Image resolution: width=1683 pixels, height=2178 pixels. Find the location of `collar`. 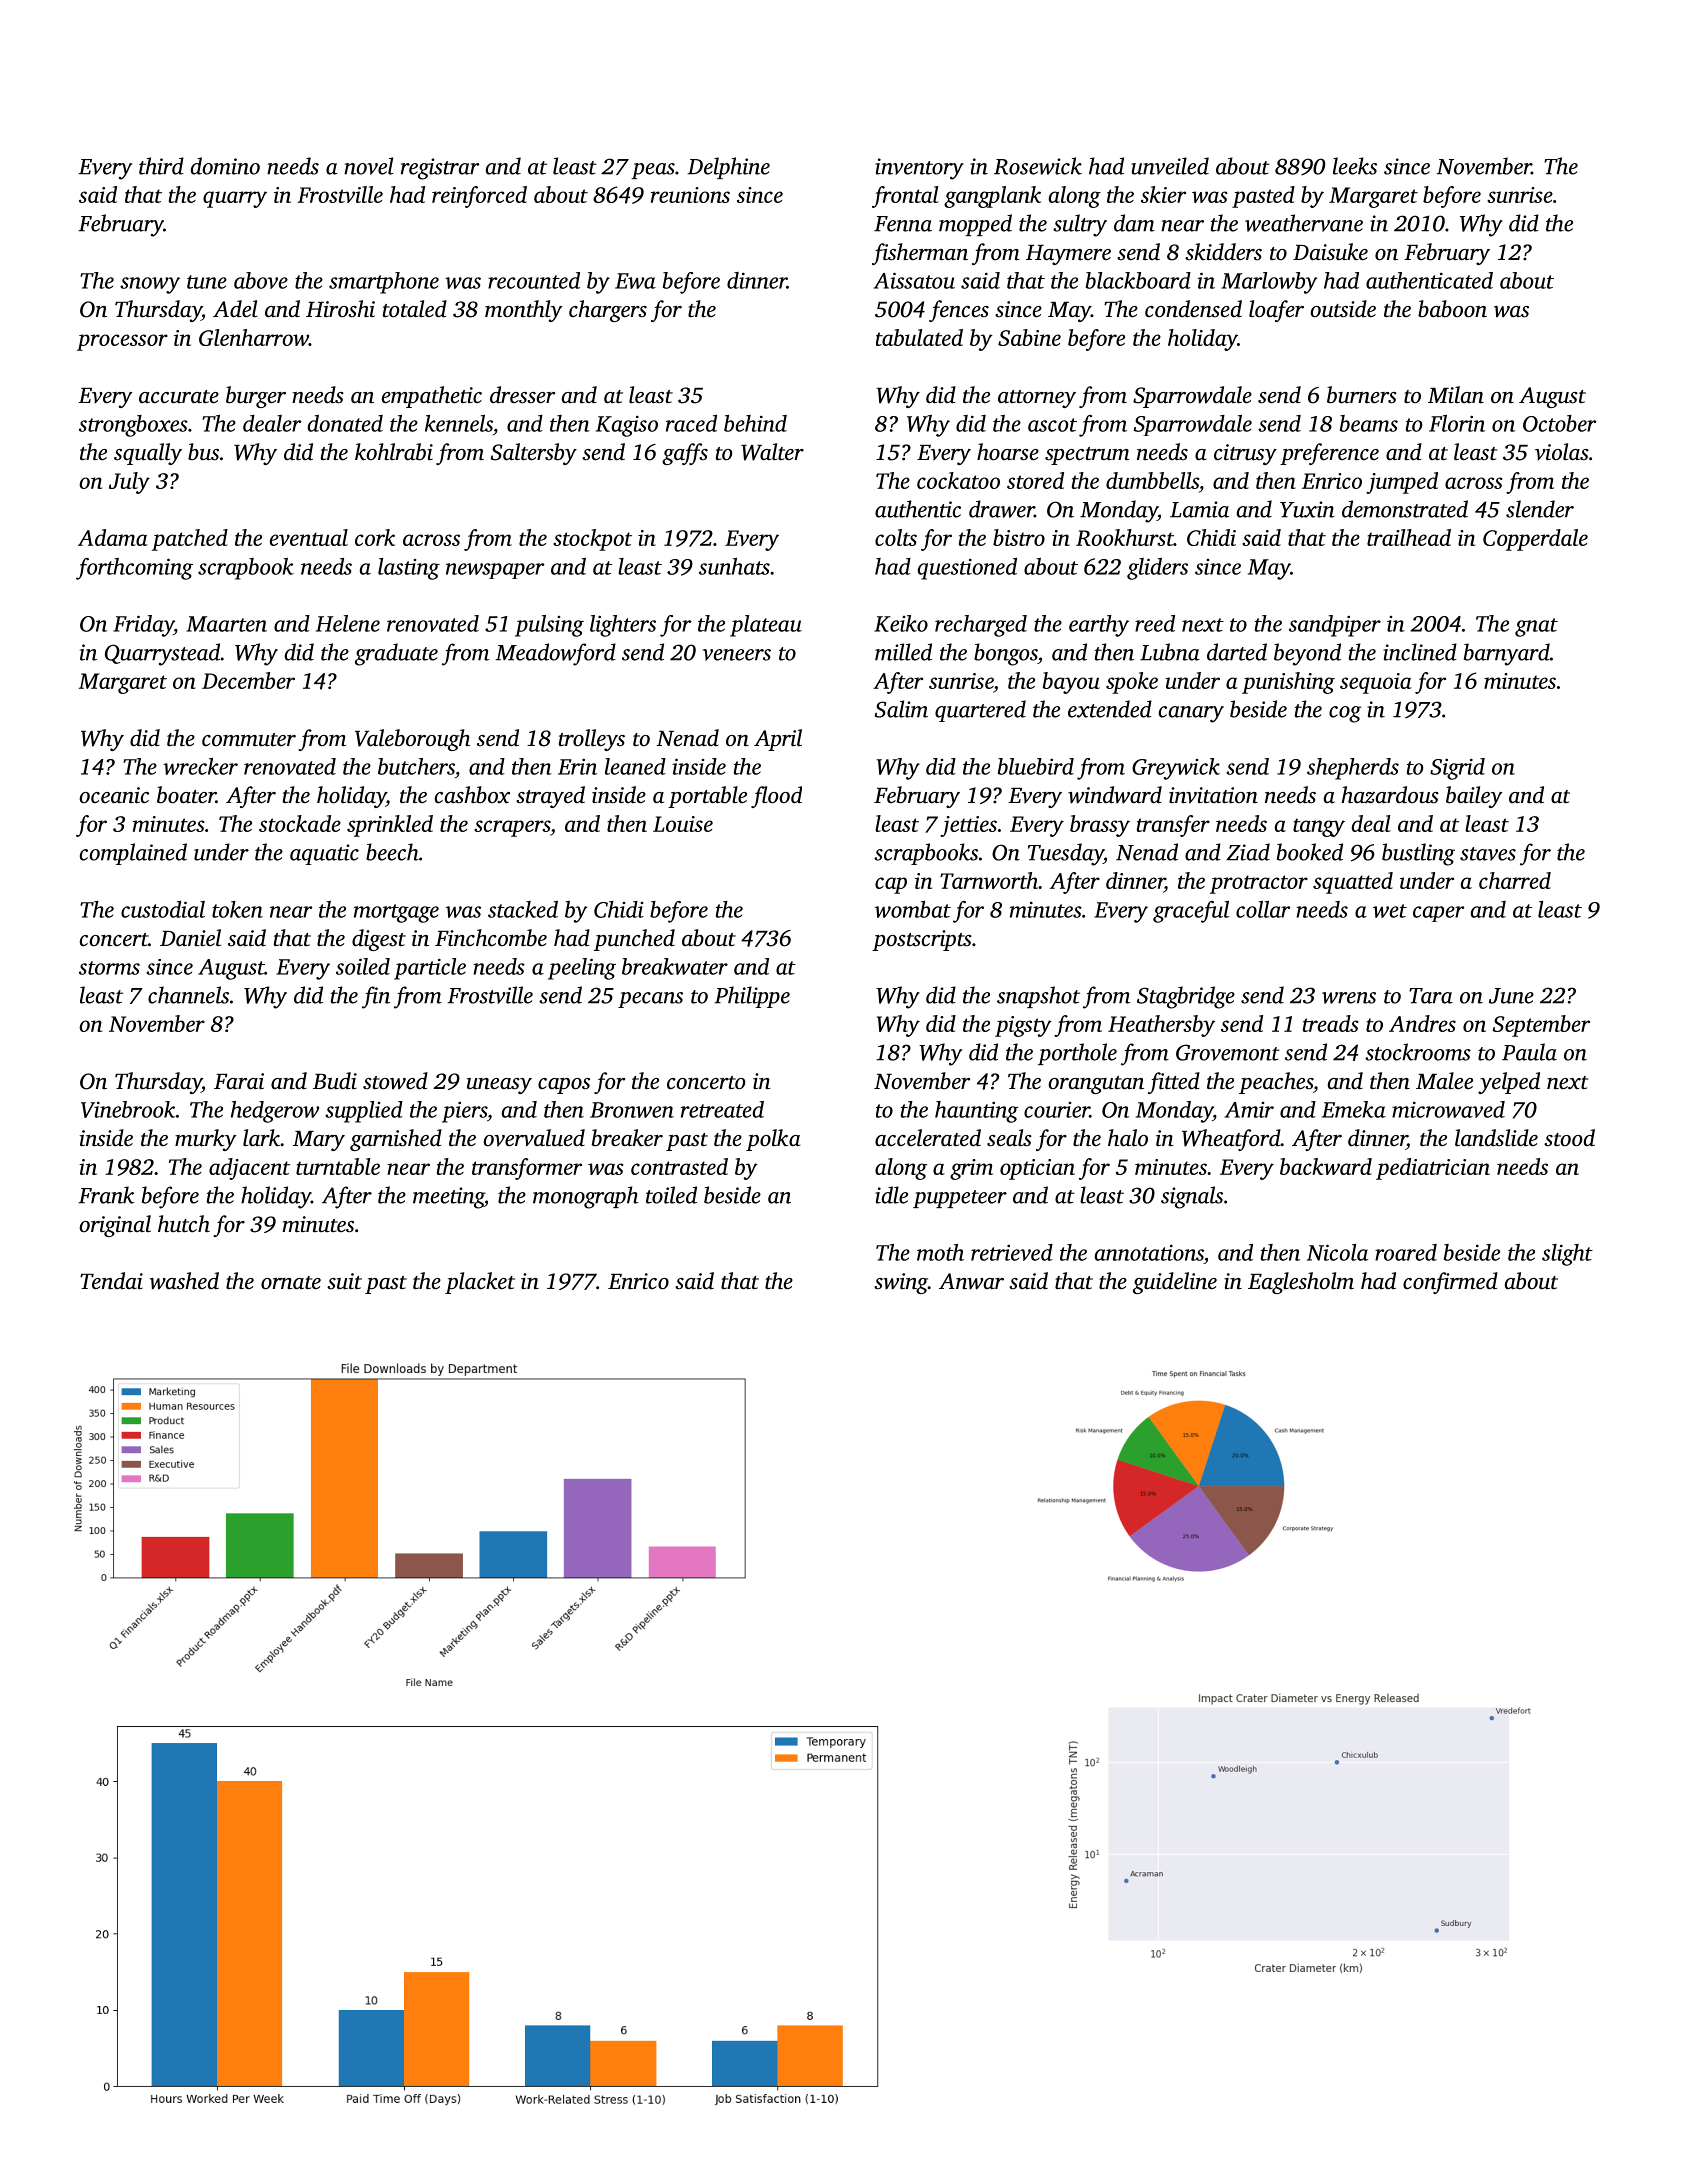

collar is located at coordinates (1263, 909).
